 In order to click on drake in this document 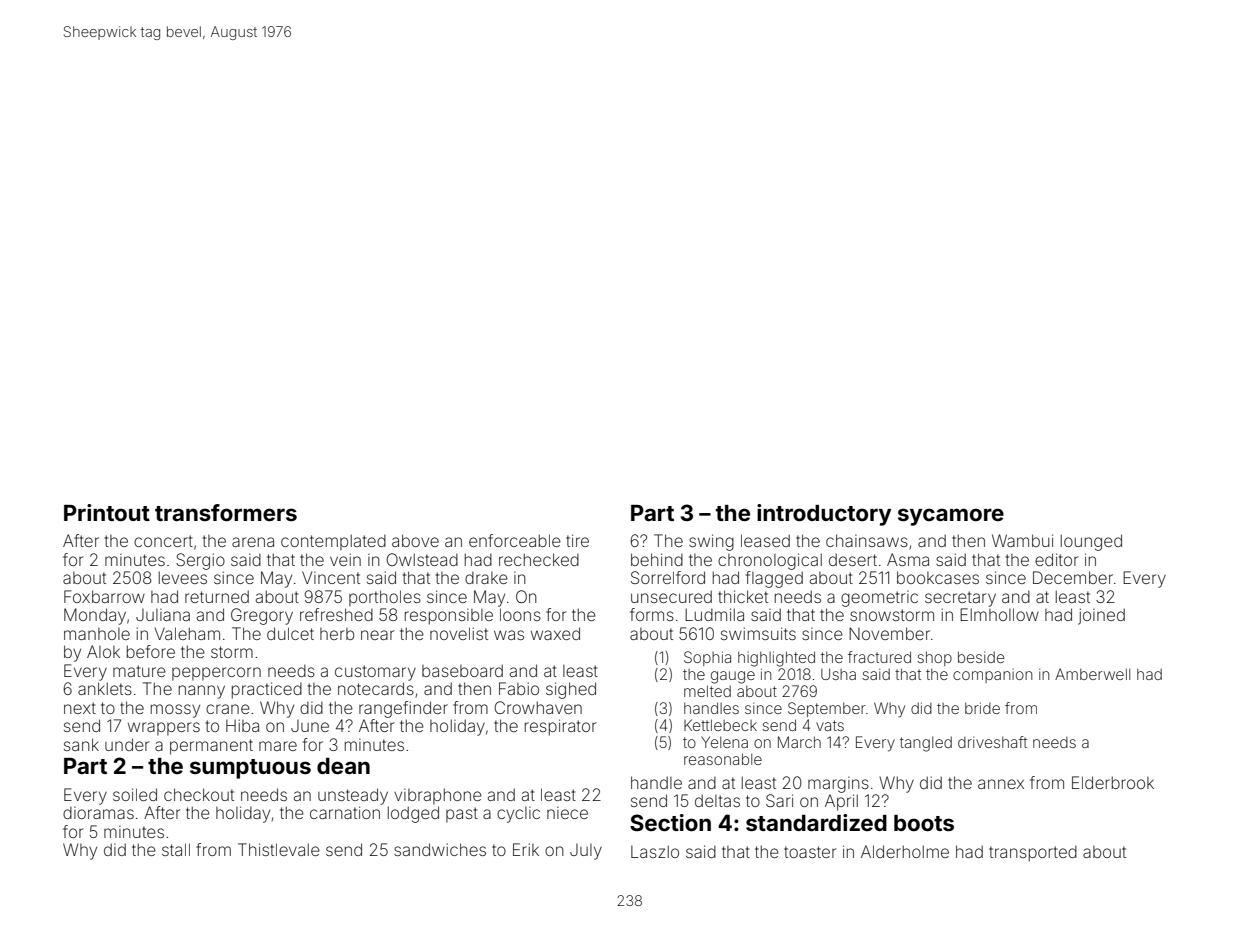, I will do `click(486, 578)`.
